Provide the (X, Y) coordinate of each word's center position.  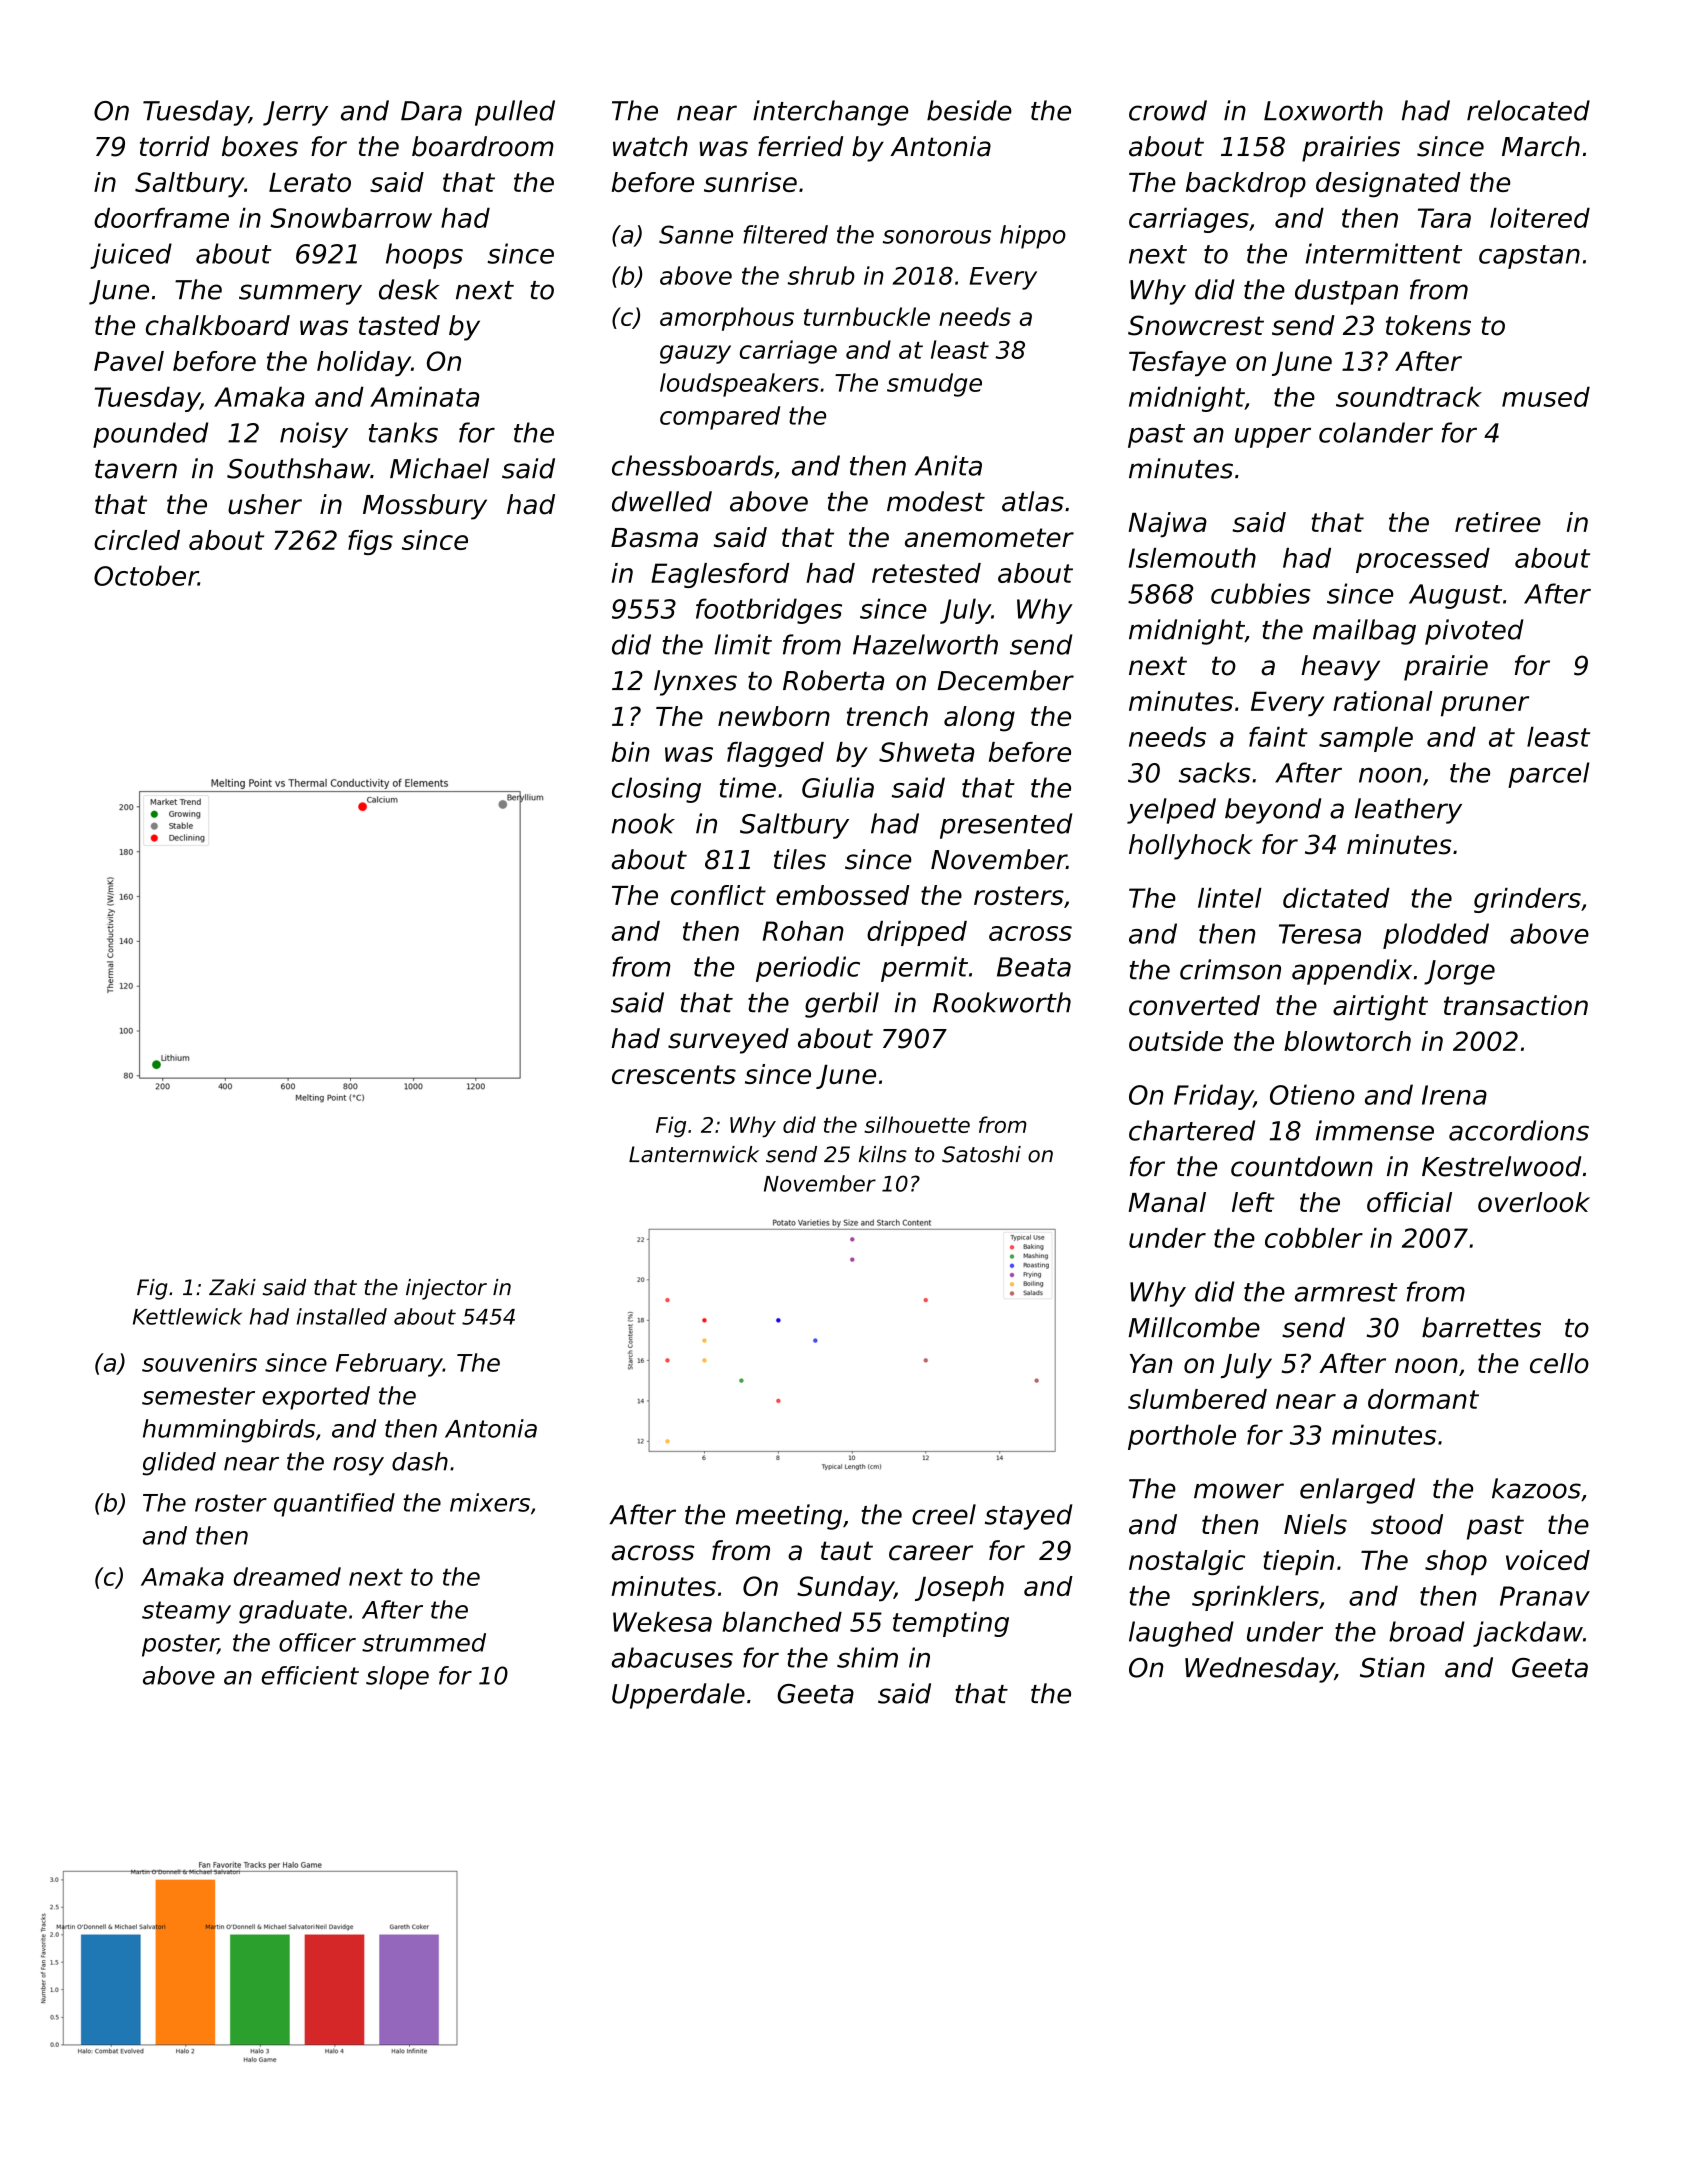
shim (867, 1657)
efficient (310, 1675)
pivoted (1474, 632)
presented (1006, 826)
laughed (1181, 1634)
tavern (136, 469)
